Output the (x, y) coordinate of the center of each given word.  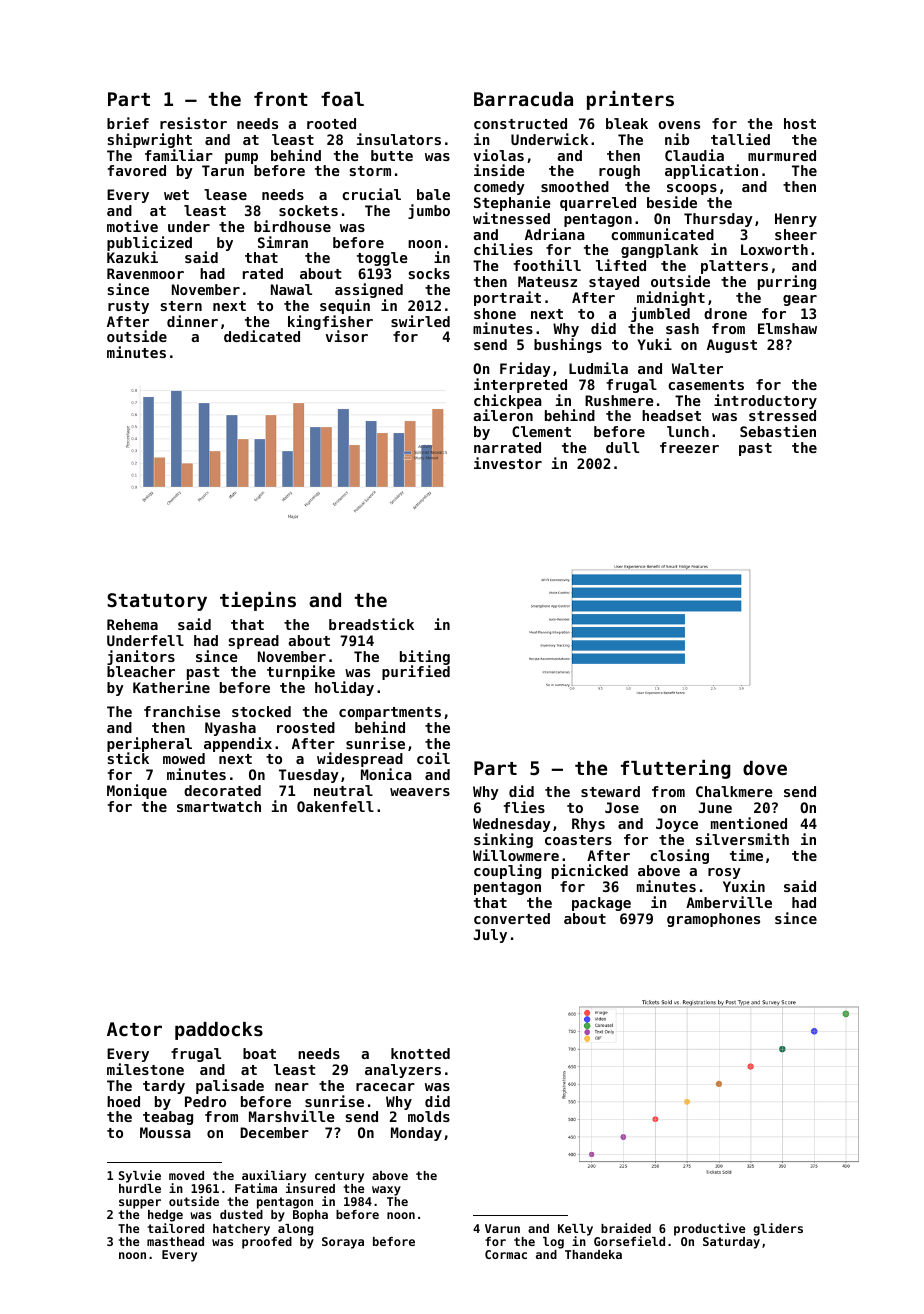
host (800, 123)
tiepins (258, 601)
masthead (175, 1241)
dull (622, 447)
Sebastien (778, 431)
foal (342, 99)
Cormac (506, 1254)
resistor (193, 123)
